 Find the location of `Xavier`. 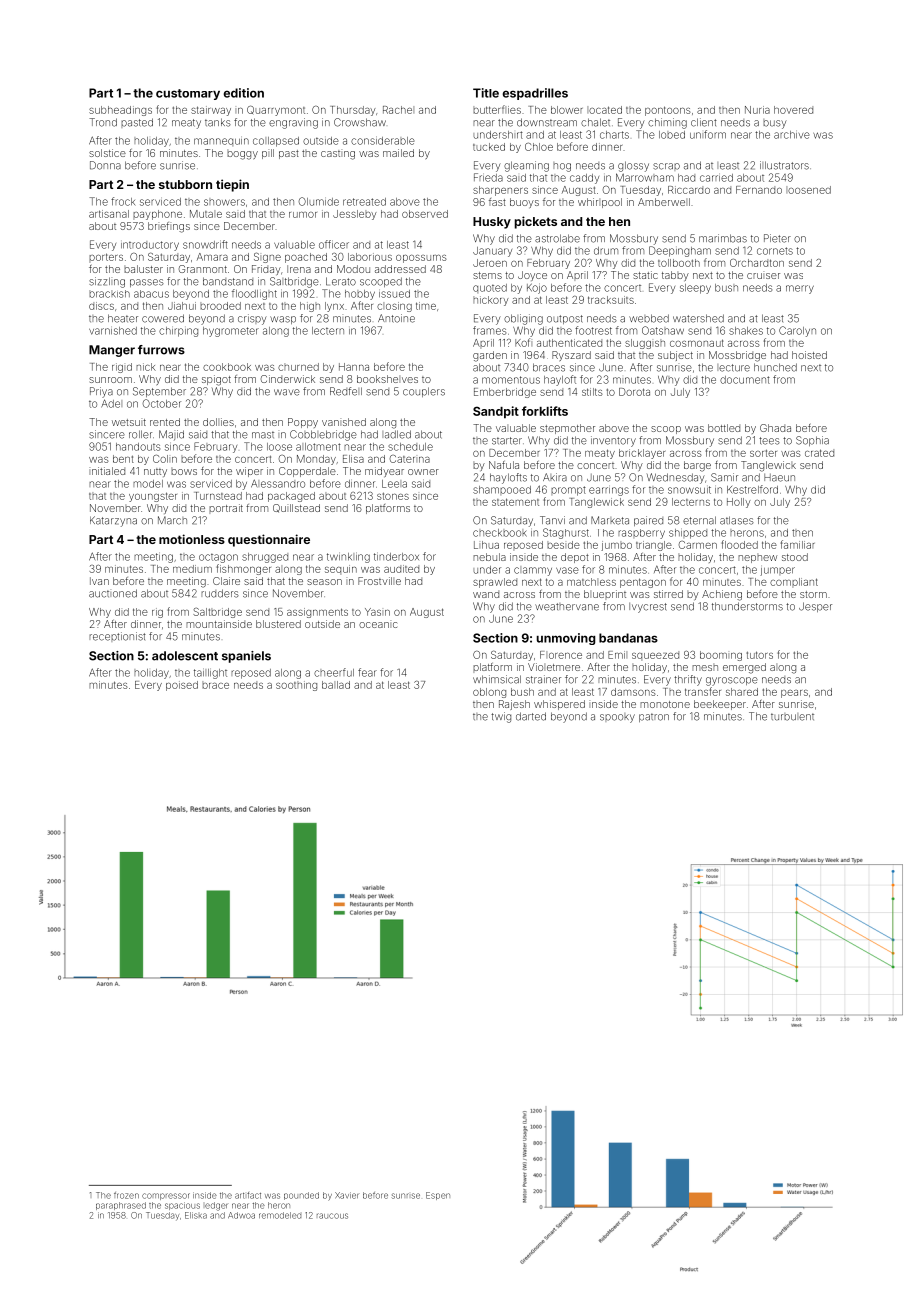

Xavier is located at coordinates (347, 1195).
